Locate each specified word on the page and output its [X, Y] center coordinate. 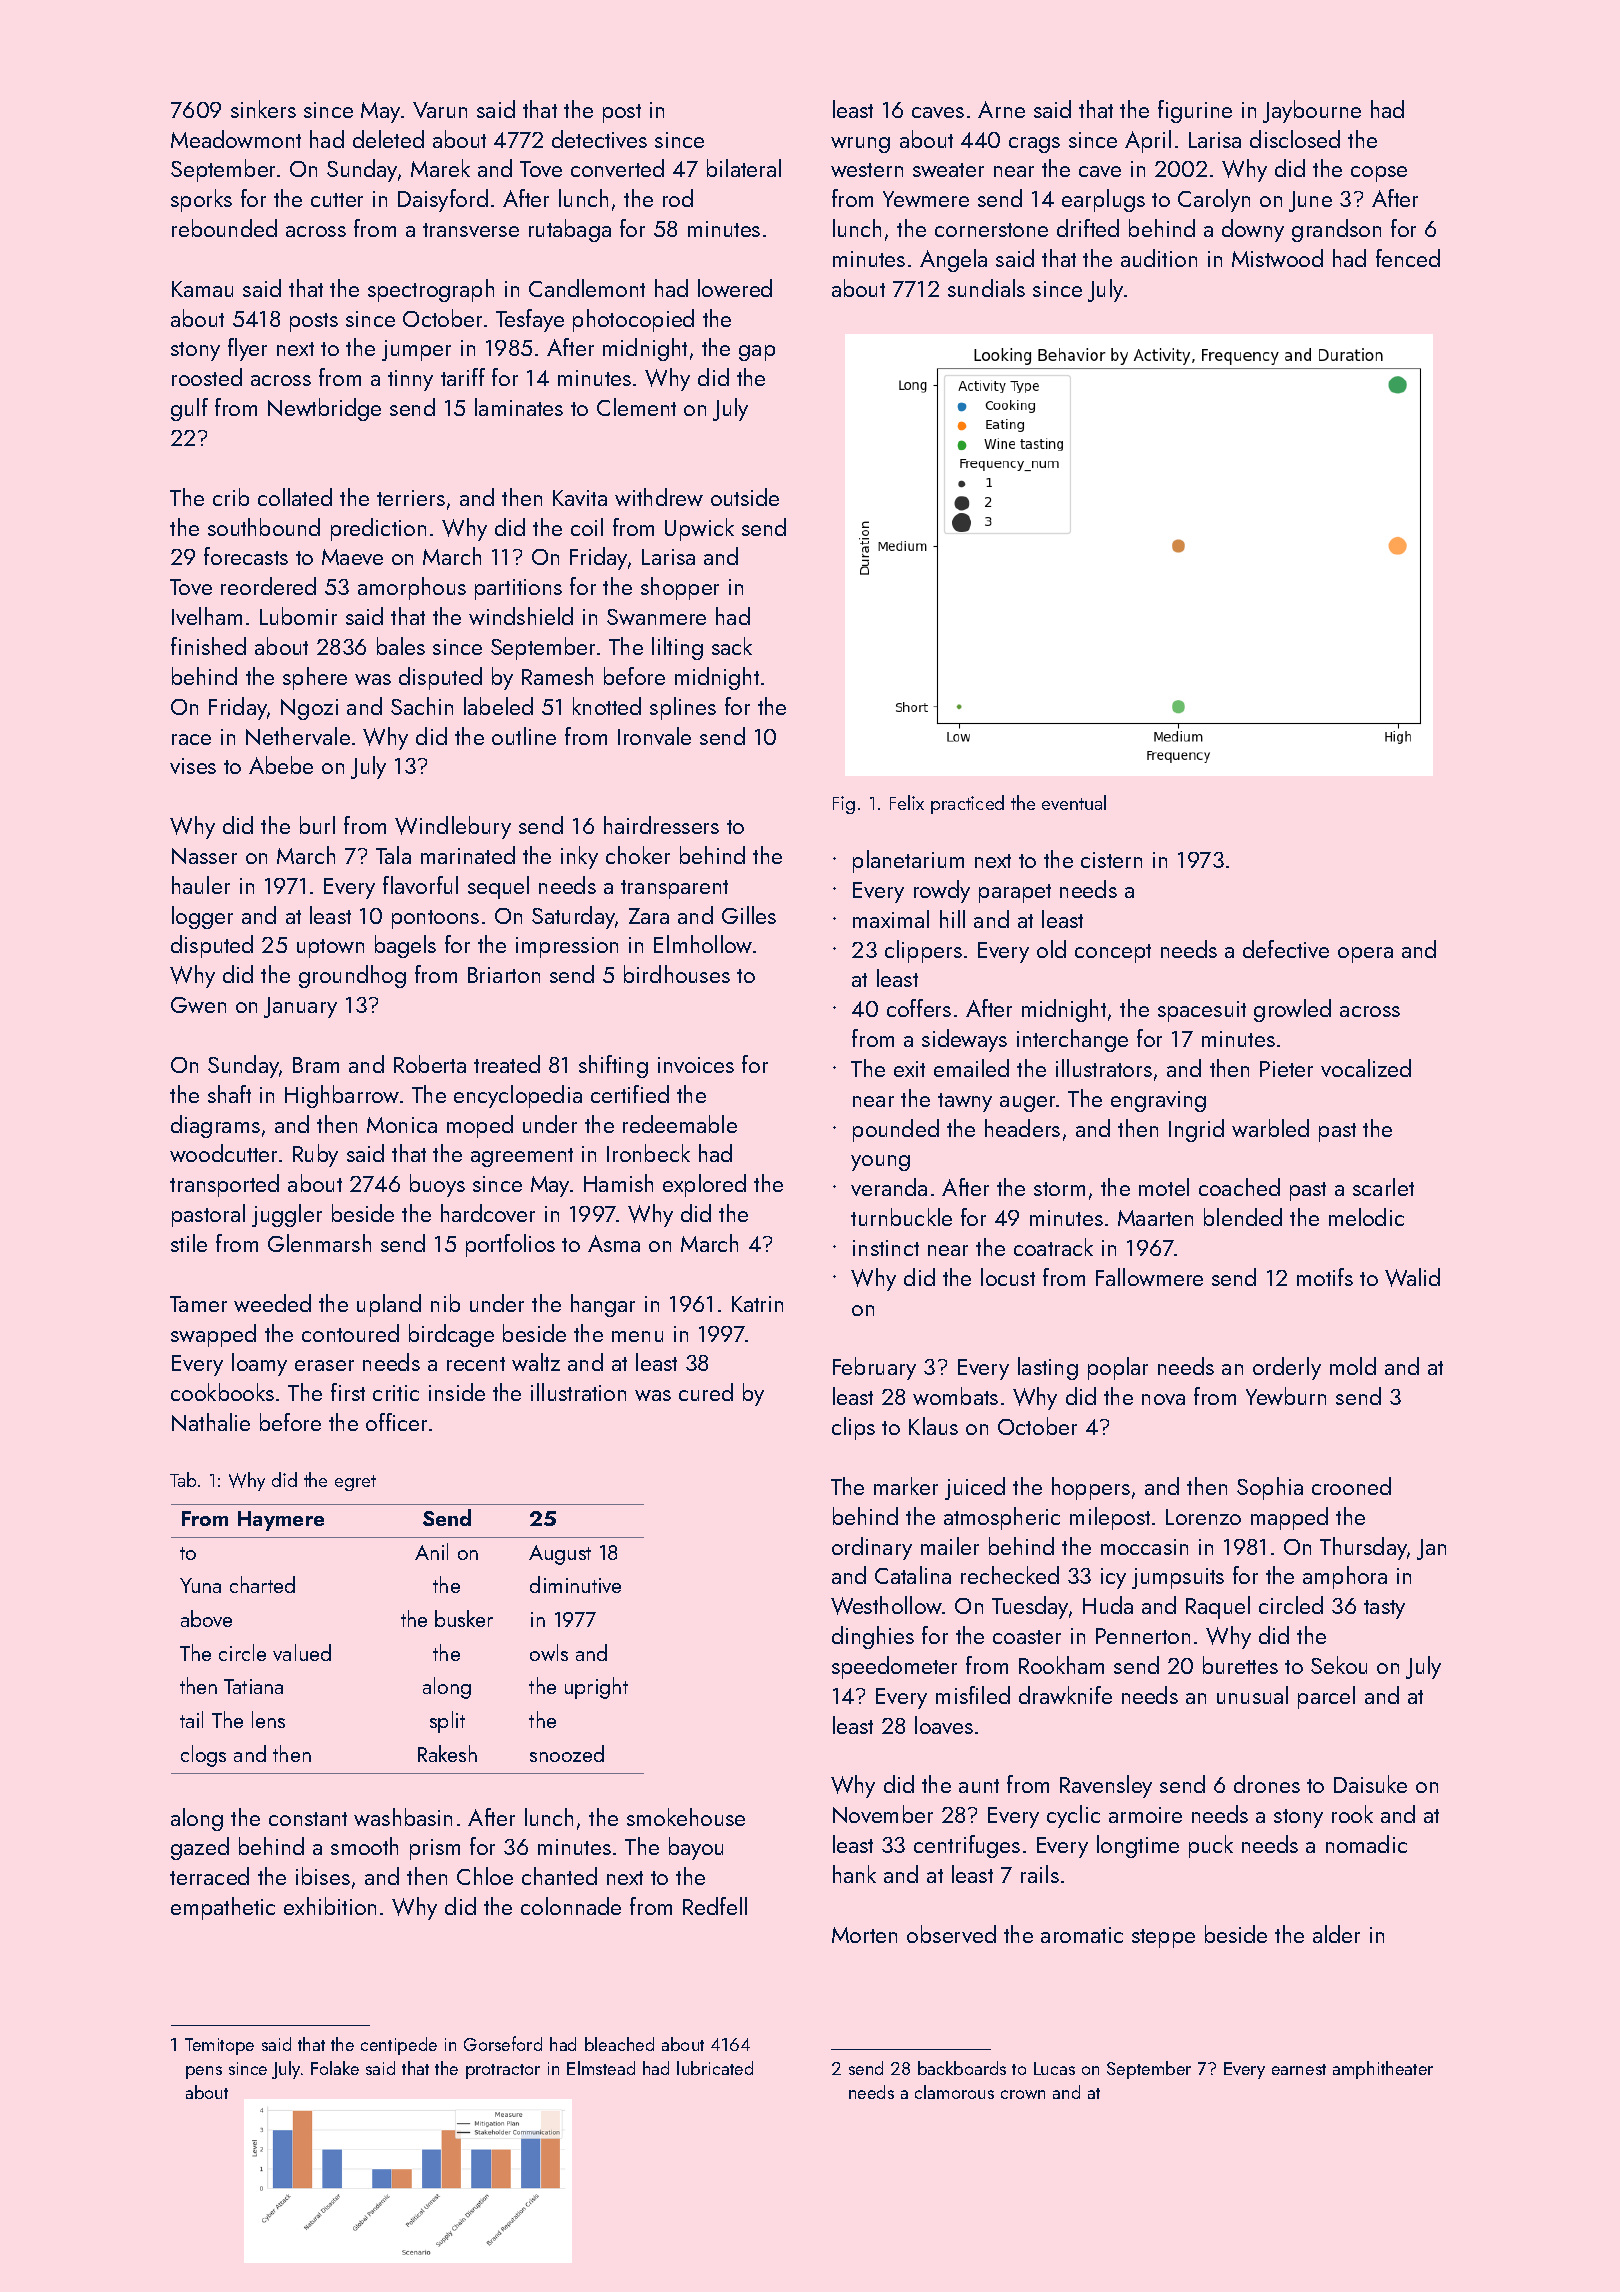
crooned [1351, 1486]
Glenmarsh [319, 1243]
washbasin [403, 1817]
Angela [953, 260]
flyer [247, 349]
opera [1365, 955]
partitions [518, 589]
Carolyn [1214, 200]
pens [204, 2072]
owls [549, 1652]
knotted [607, 706]
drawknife [1065, 1695]
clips [853, 1428]
